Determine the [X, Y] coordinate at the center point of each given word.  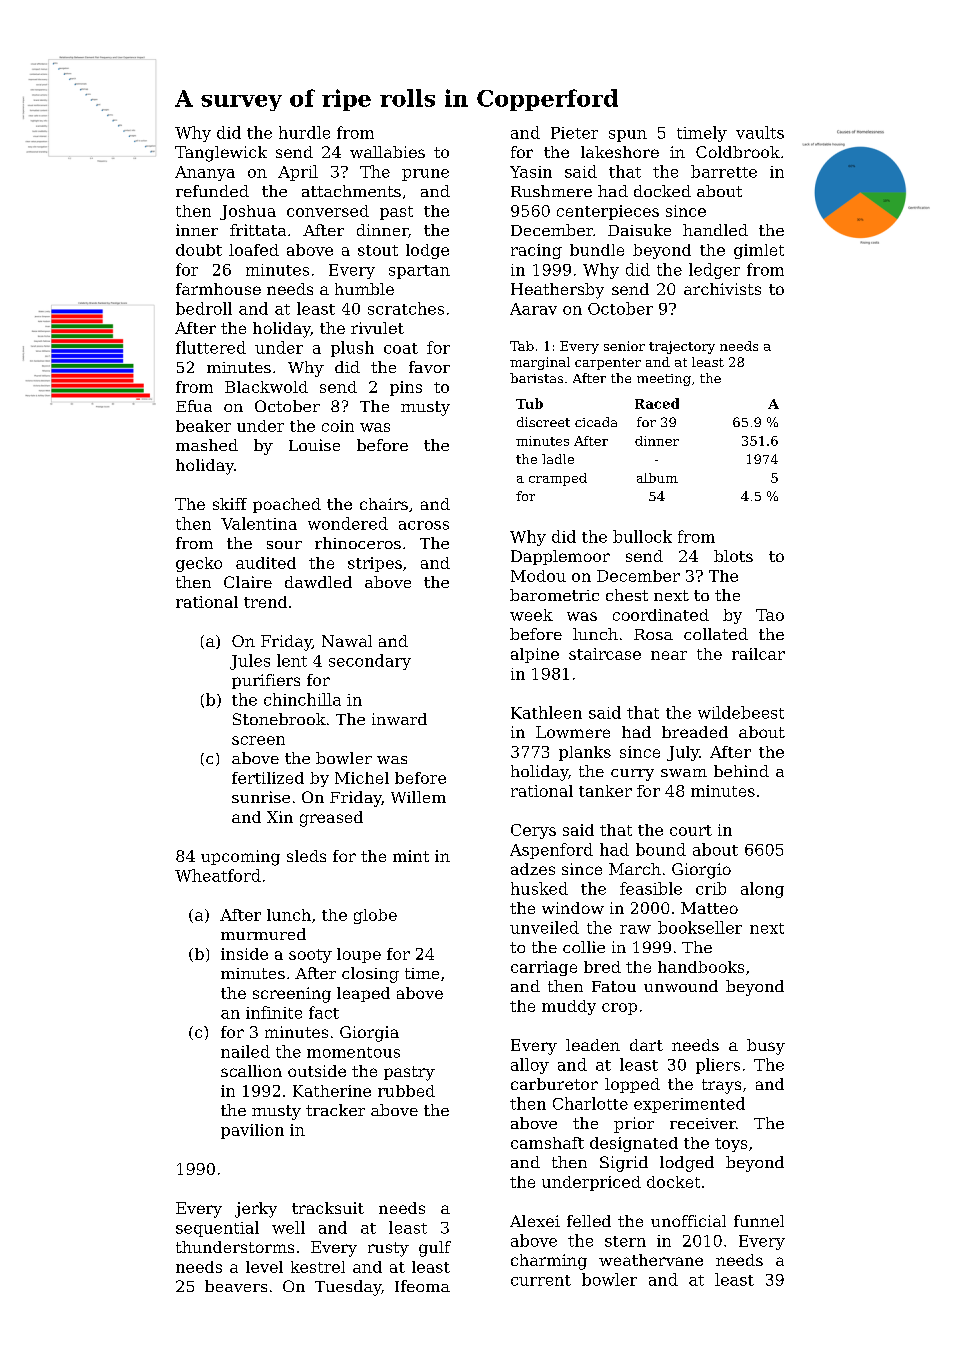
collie [584, 947]
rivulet [377, 328]
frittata [258, 230]
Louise [314, 445]
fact [324, 1012]
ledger [714, 271]
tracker [335, 1110]
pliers [718, 1066]
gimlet [759, 251]
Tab [522, 346]
